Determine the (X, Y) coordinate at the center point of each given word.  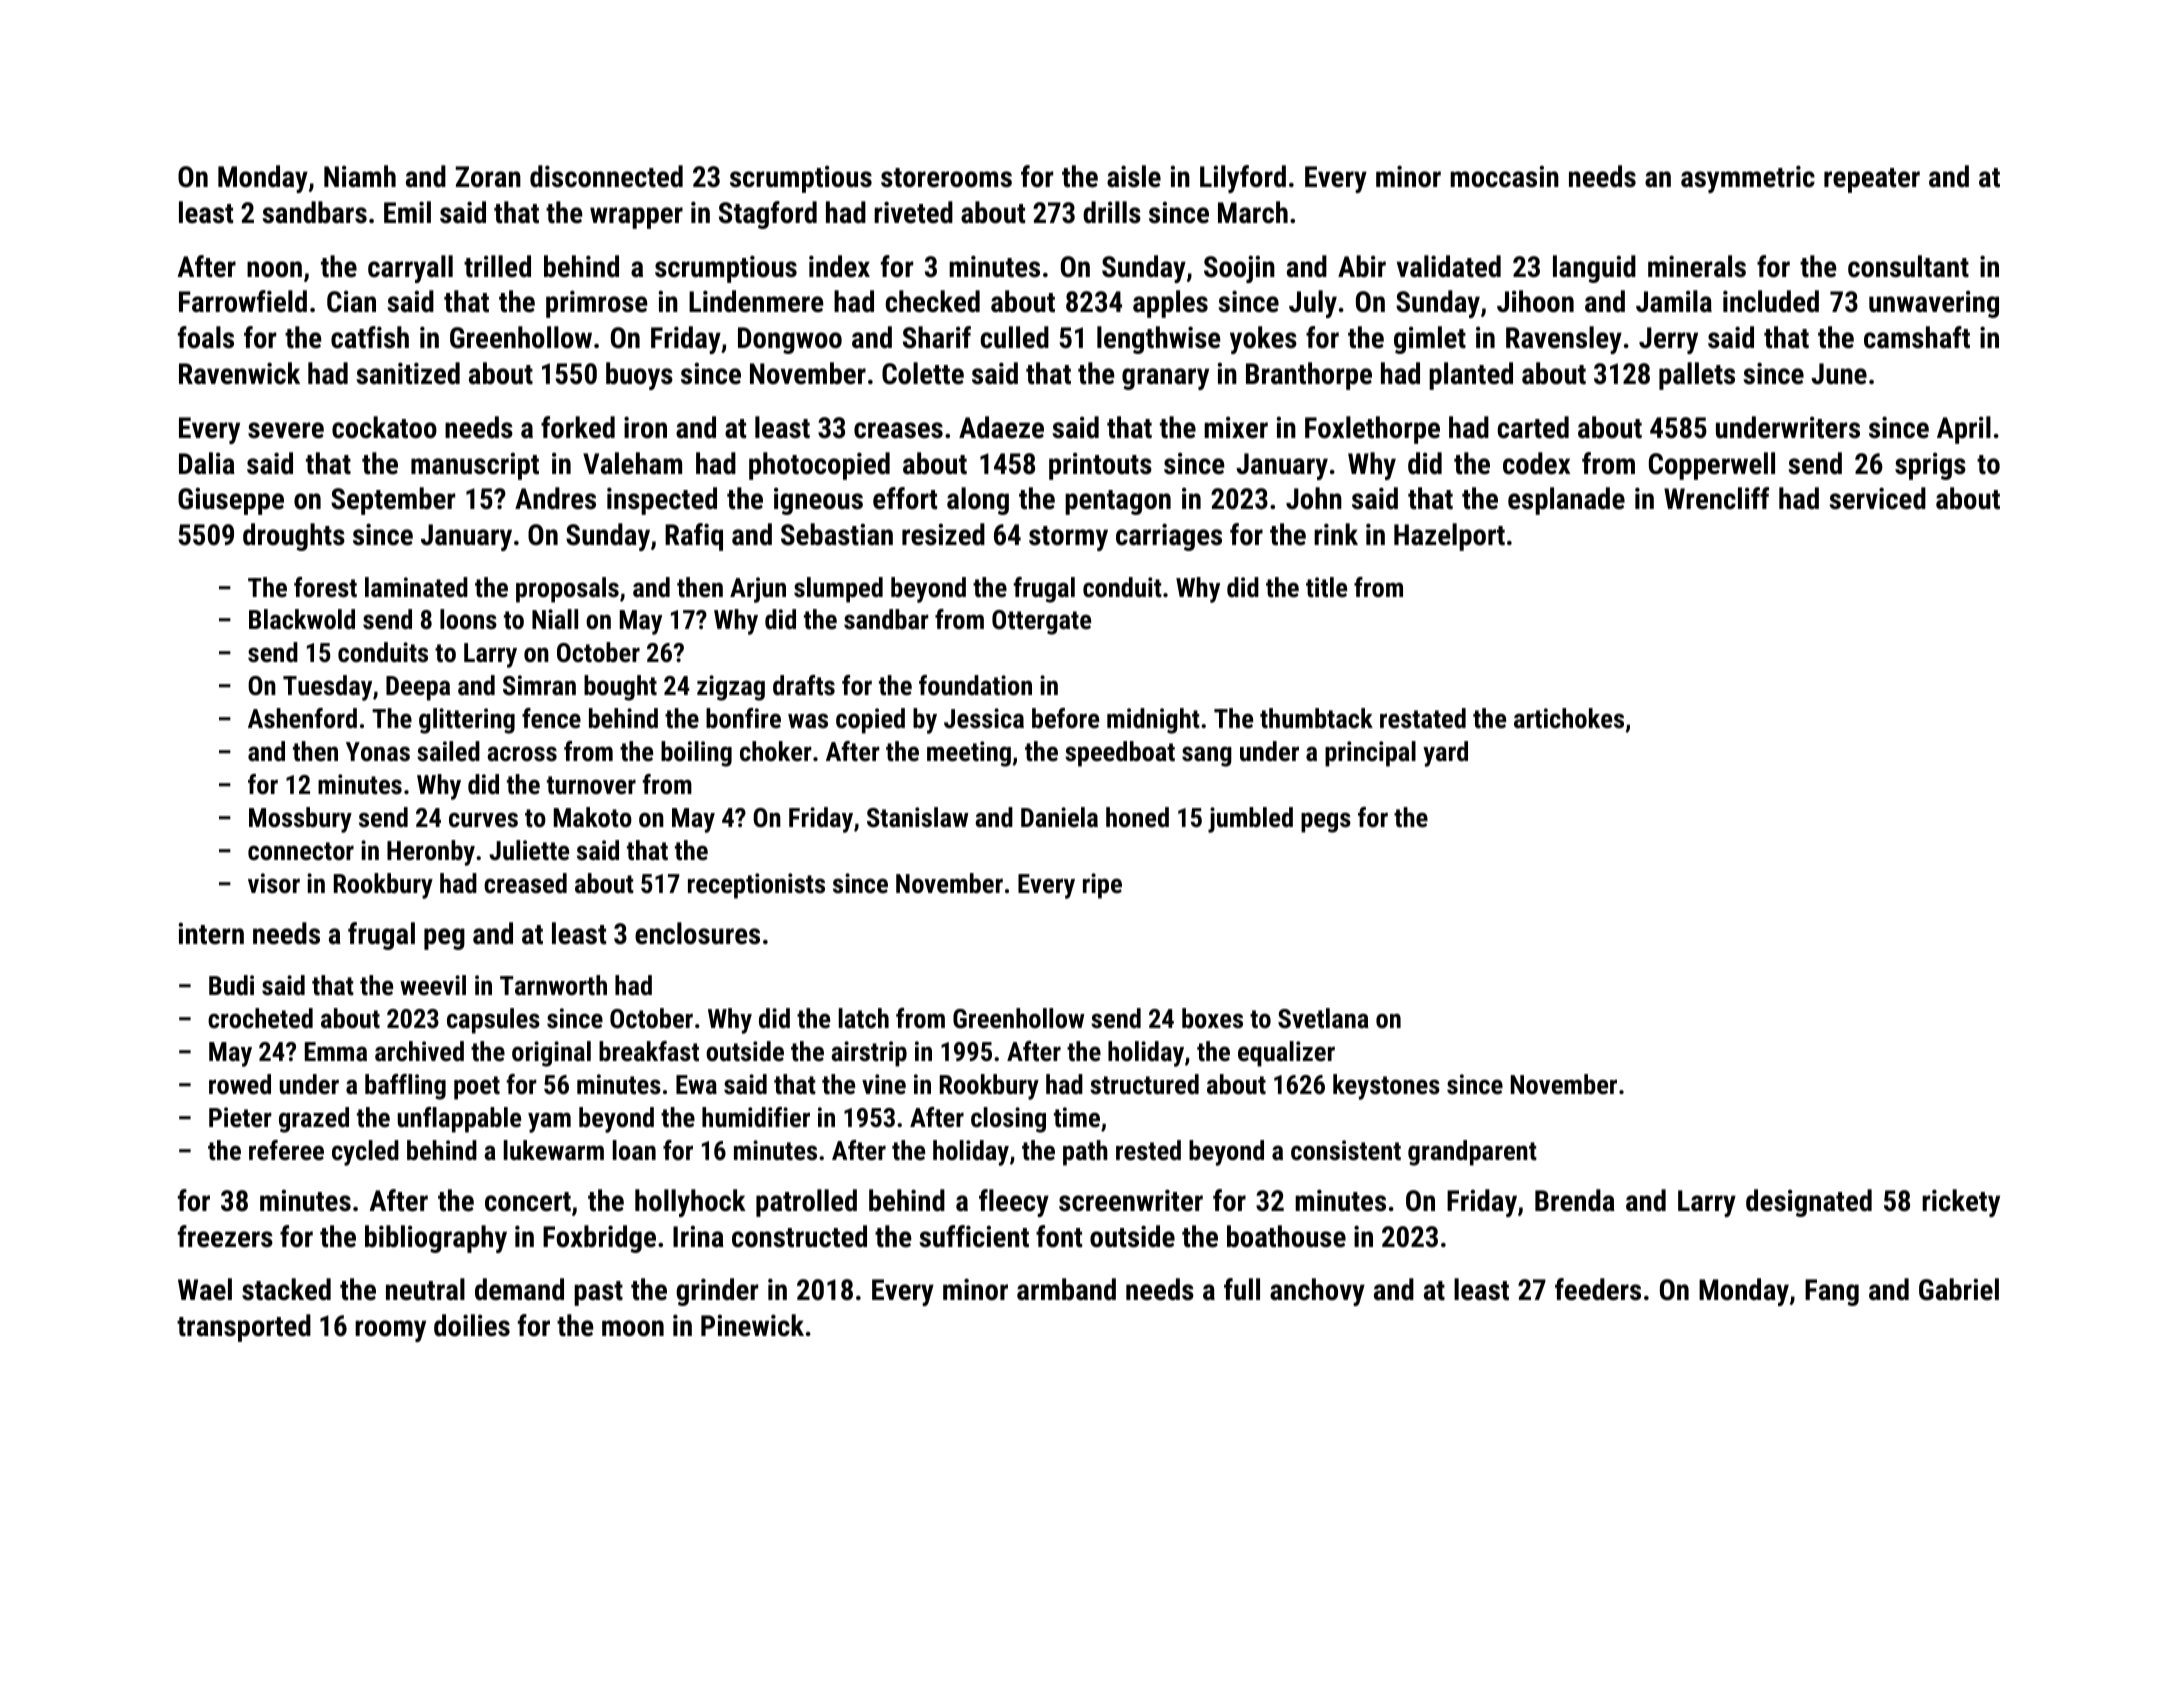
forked (578, 427)
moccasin (1504, 176)
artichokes (1569, 718)
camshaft (1917, 337)
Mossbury (300, 820)
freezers (225, 1236)
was (808, 721)
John (1314, 498)
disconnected (606, 176)
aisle (1134, 176)
